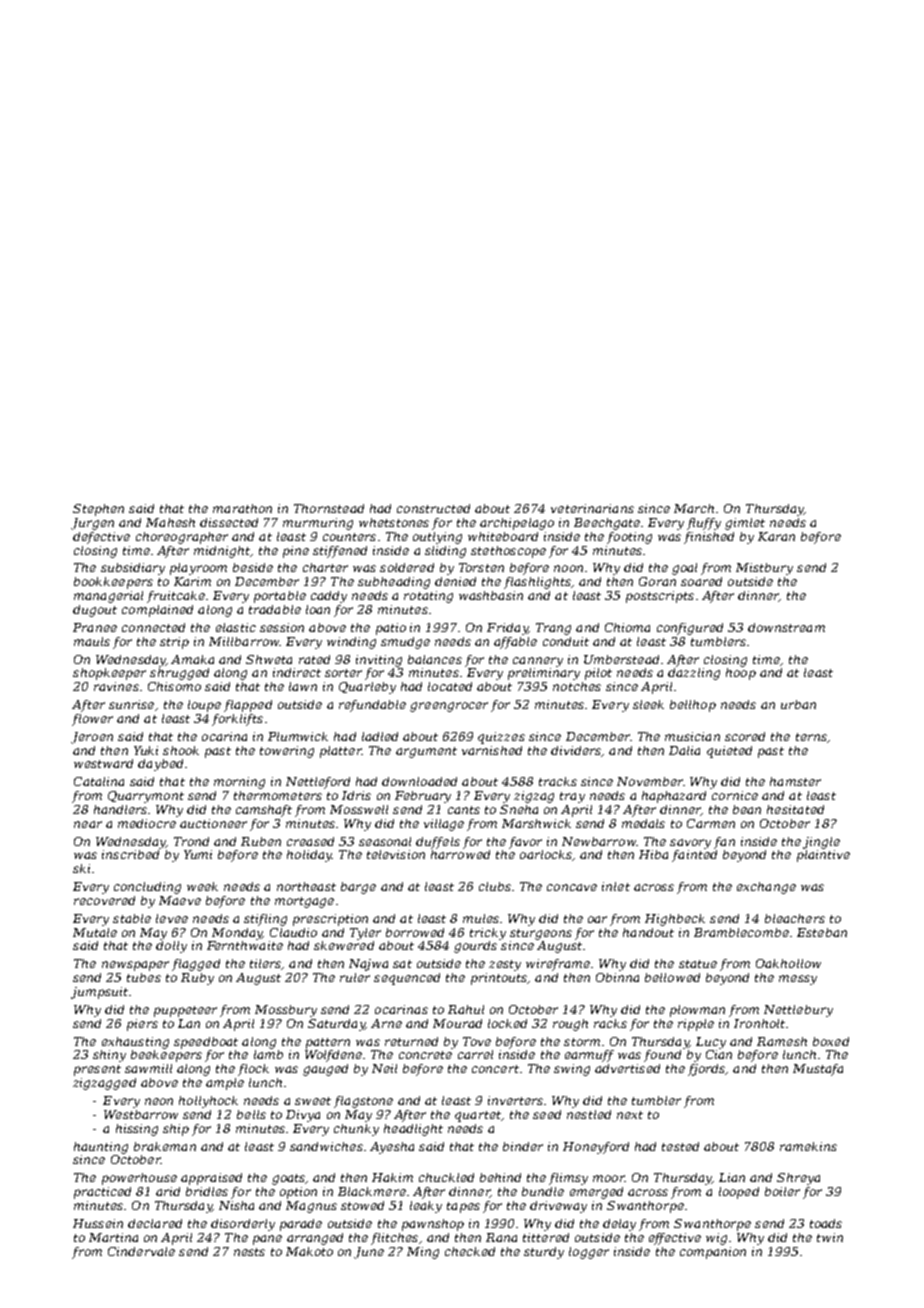  I want to click on soldered, so click(407, 567).
